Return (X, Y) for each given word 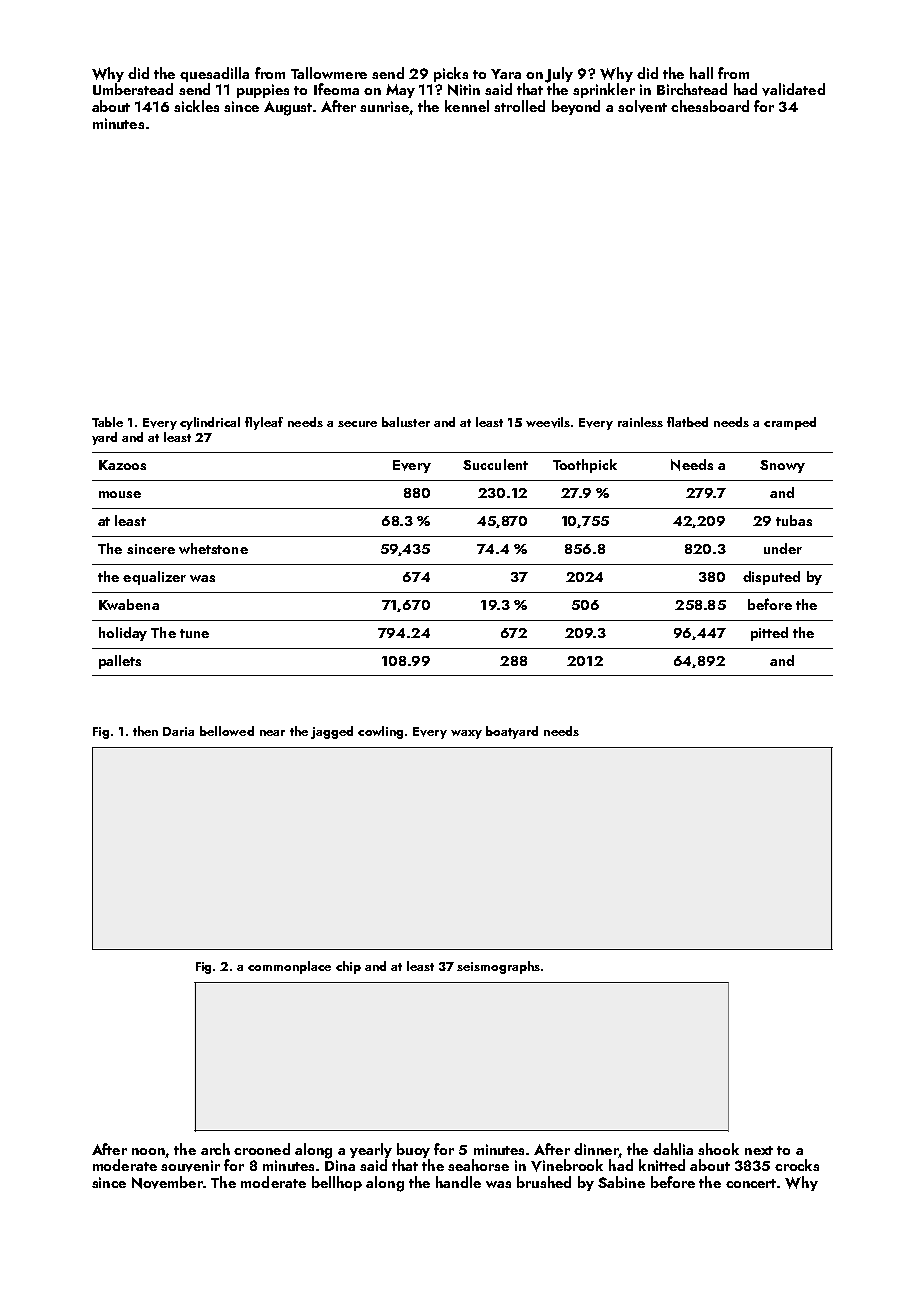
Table (107, 422)
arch (215, 1149)
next (759, 1150)
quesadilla (214, 74)
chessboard (710, 106)
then (145, 731)
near (272, 733)
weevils (548, 422)
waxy (466, 734)
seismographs (498, 967)
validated (793, 89)
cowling (380, 732)
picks (451, 74)
